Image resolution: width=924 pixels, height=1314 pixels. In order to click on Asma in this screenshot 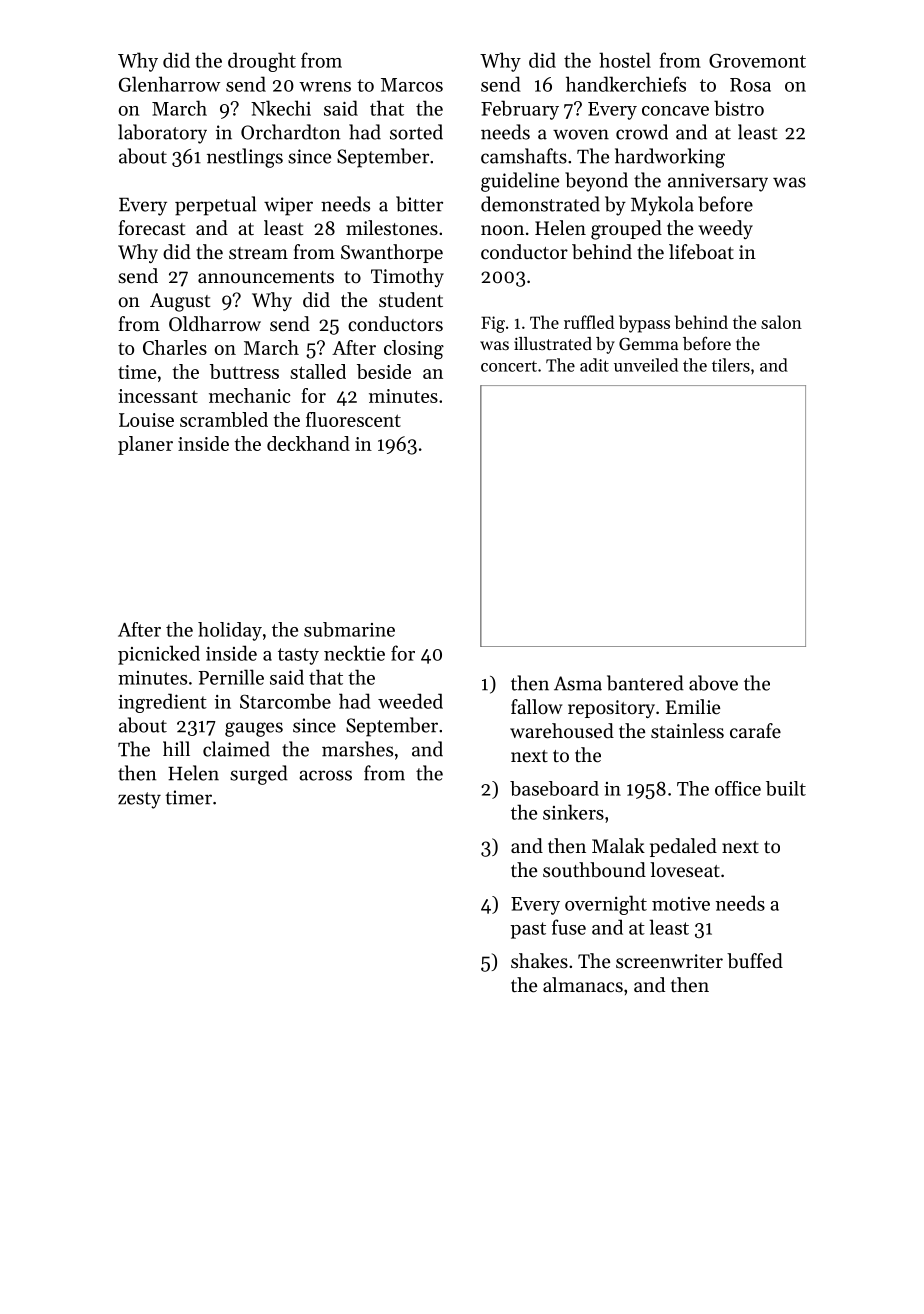, I will do `click(578, 683)`.
